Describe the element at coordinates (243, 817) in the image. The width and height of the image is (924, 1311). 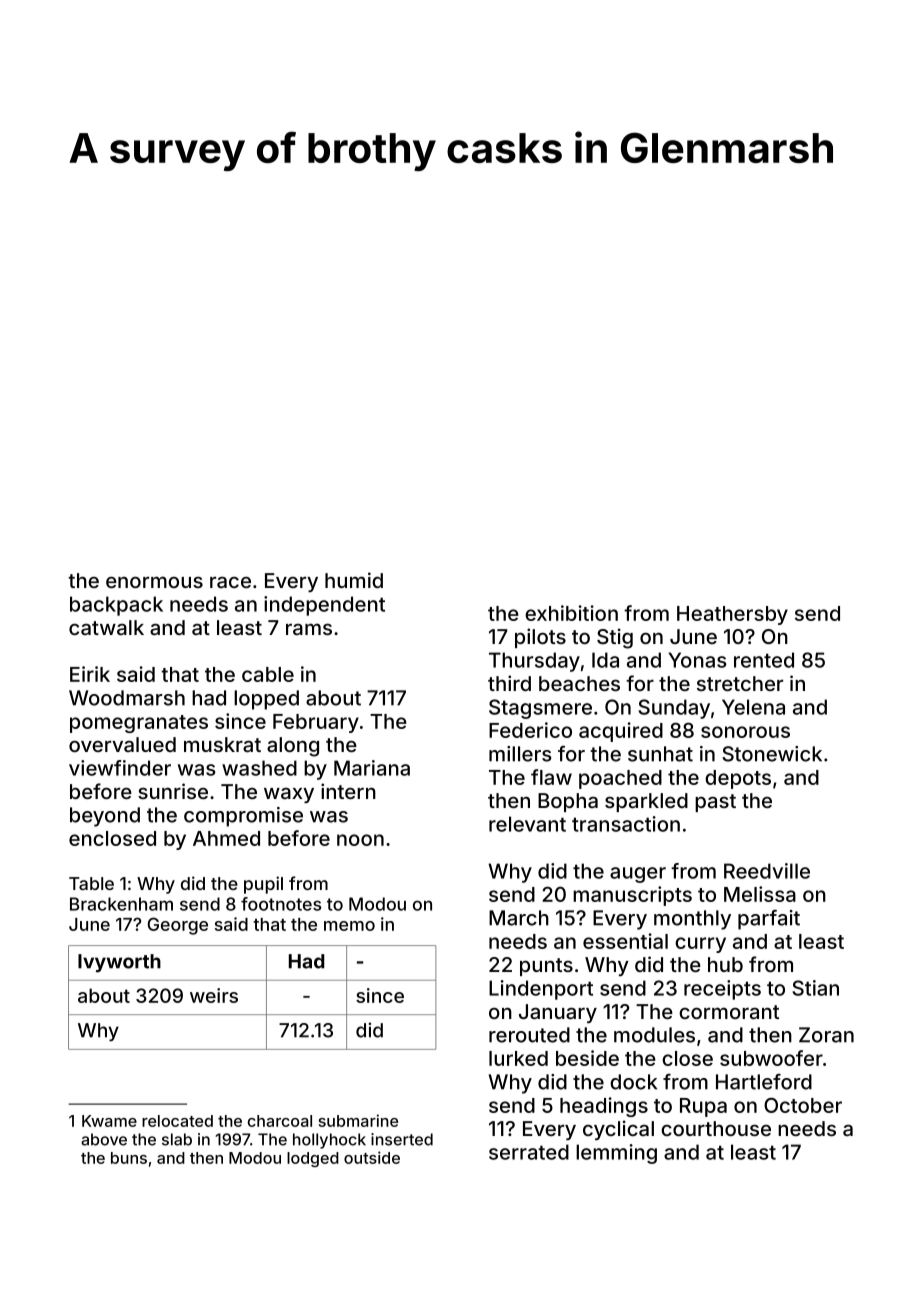
I see `compromise` at that location.
